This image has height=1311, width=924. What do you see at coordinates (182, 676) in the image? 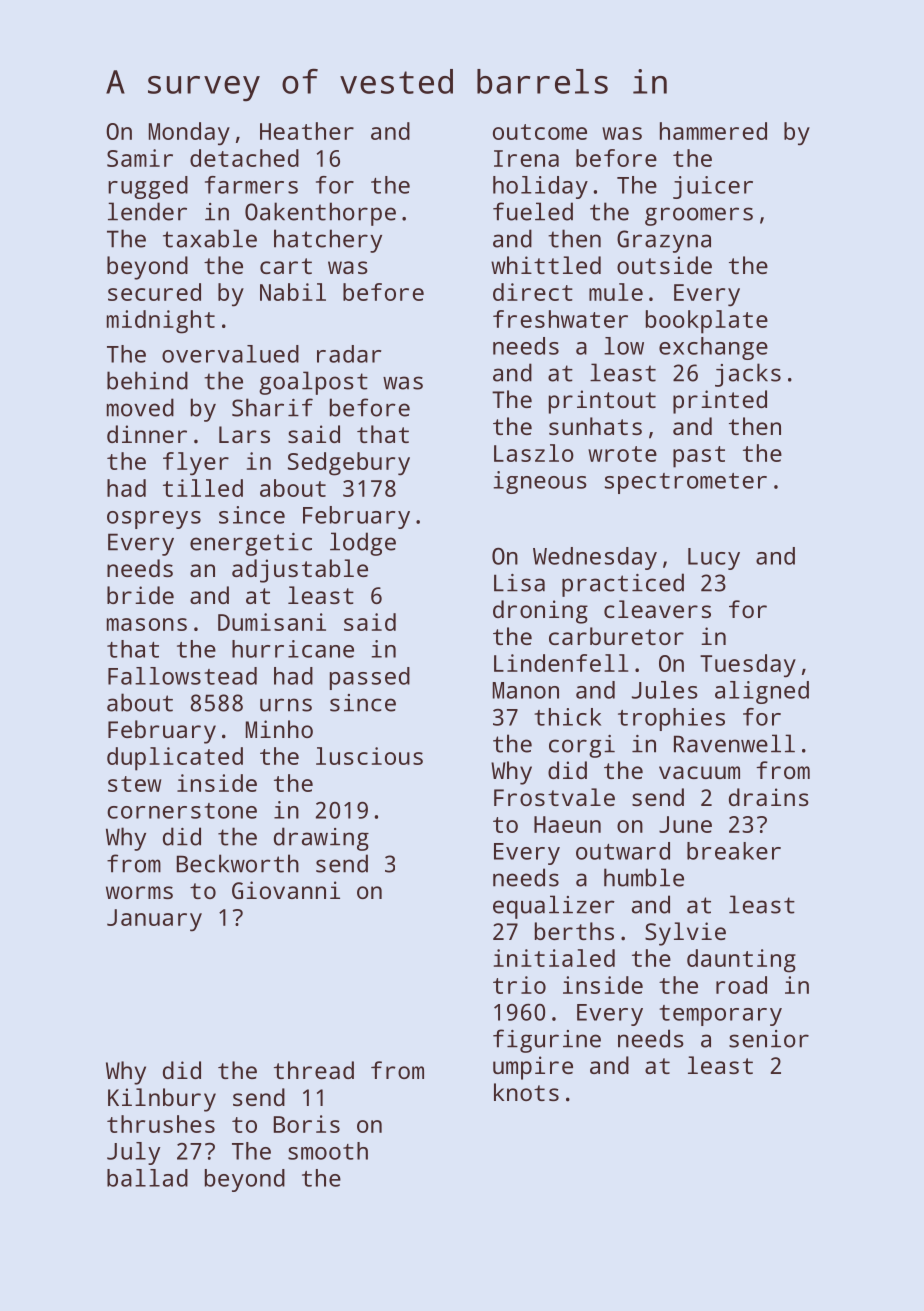
I see `Fallowstead` at bounding box center [182, 676].
